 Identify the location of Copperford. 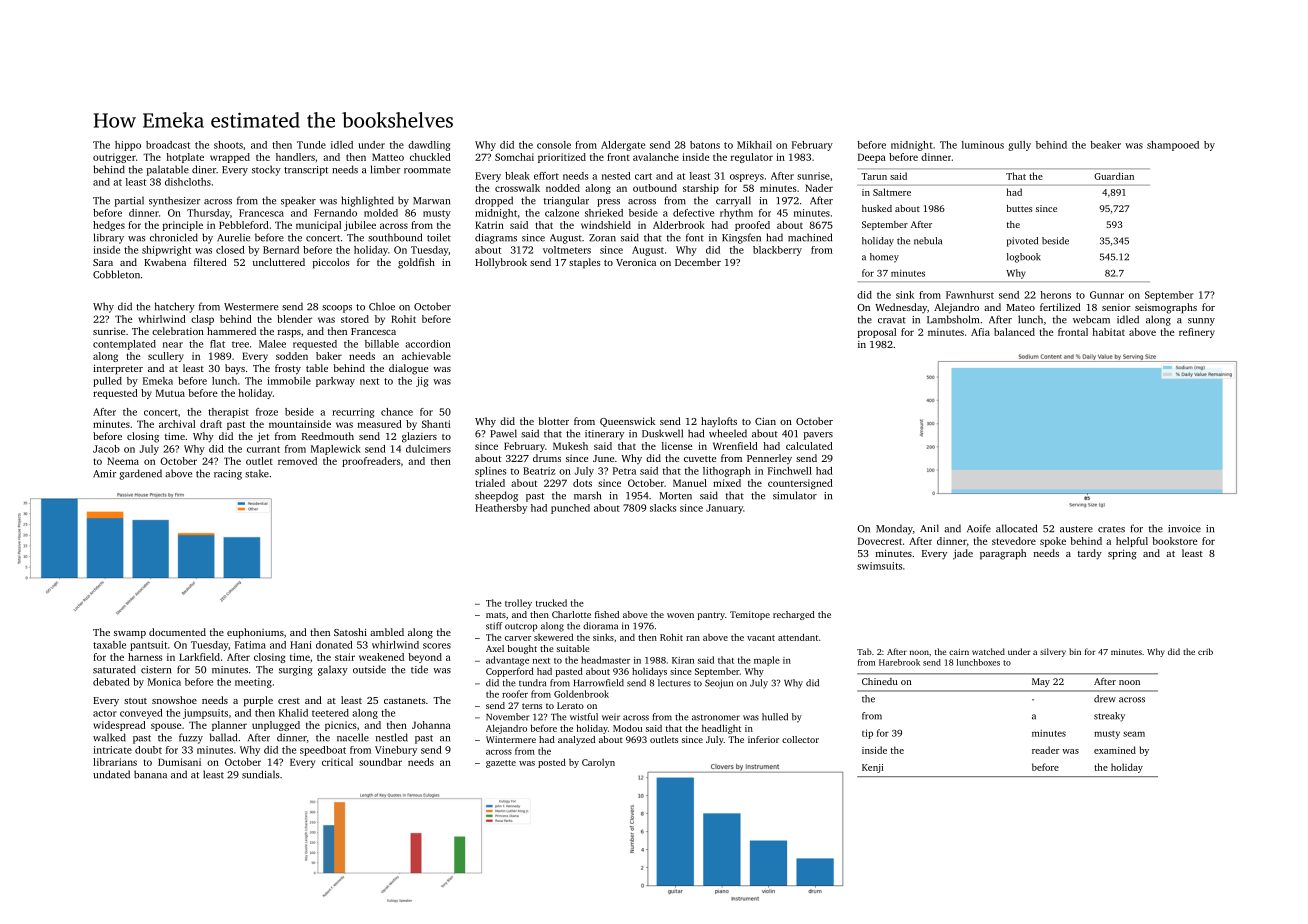
(510, 672).
